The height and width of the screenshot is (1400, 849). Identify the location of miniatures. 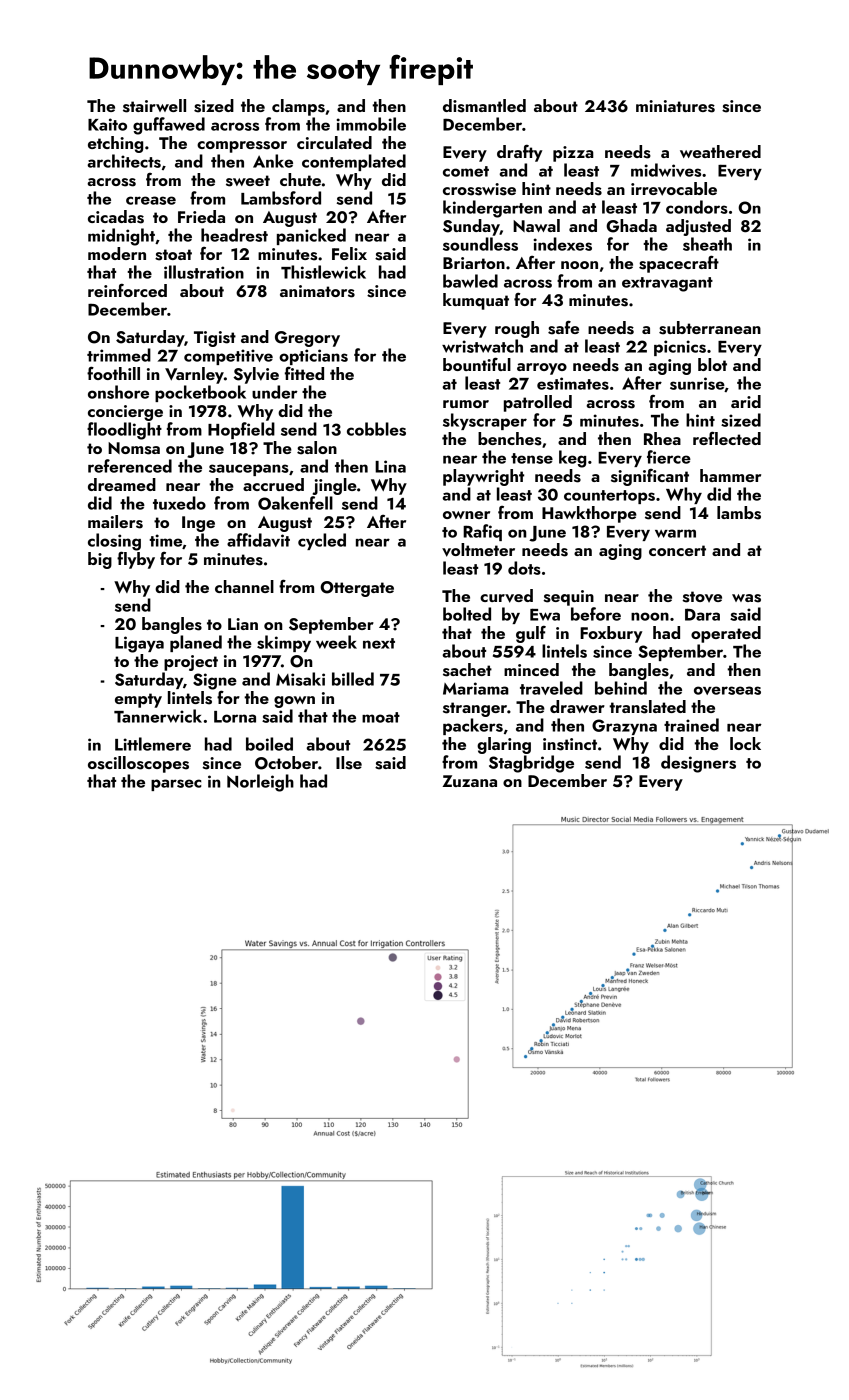
(675, 106).
